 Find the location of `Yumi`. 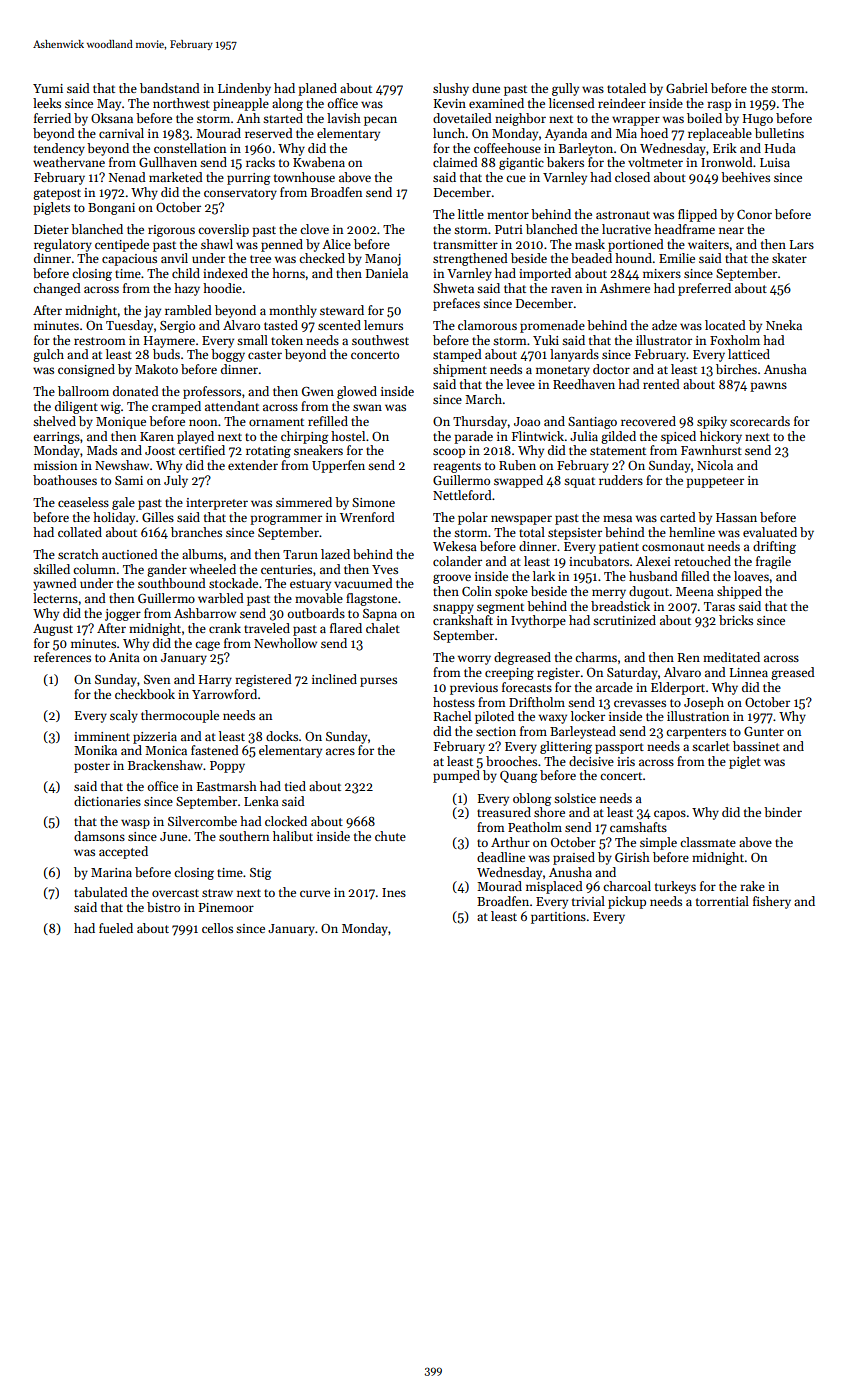

Yumi is located at coordinates (48, 88).
